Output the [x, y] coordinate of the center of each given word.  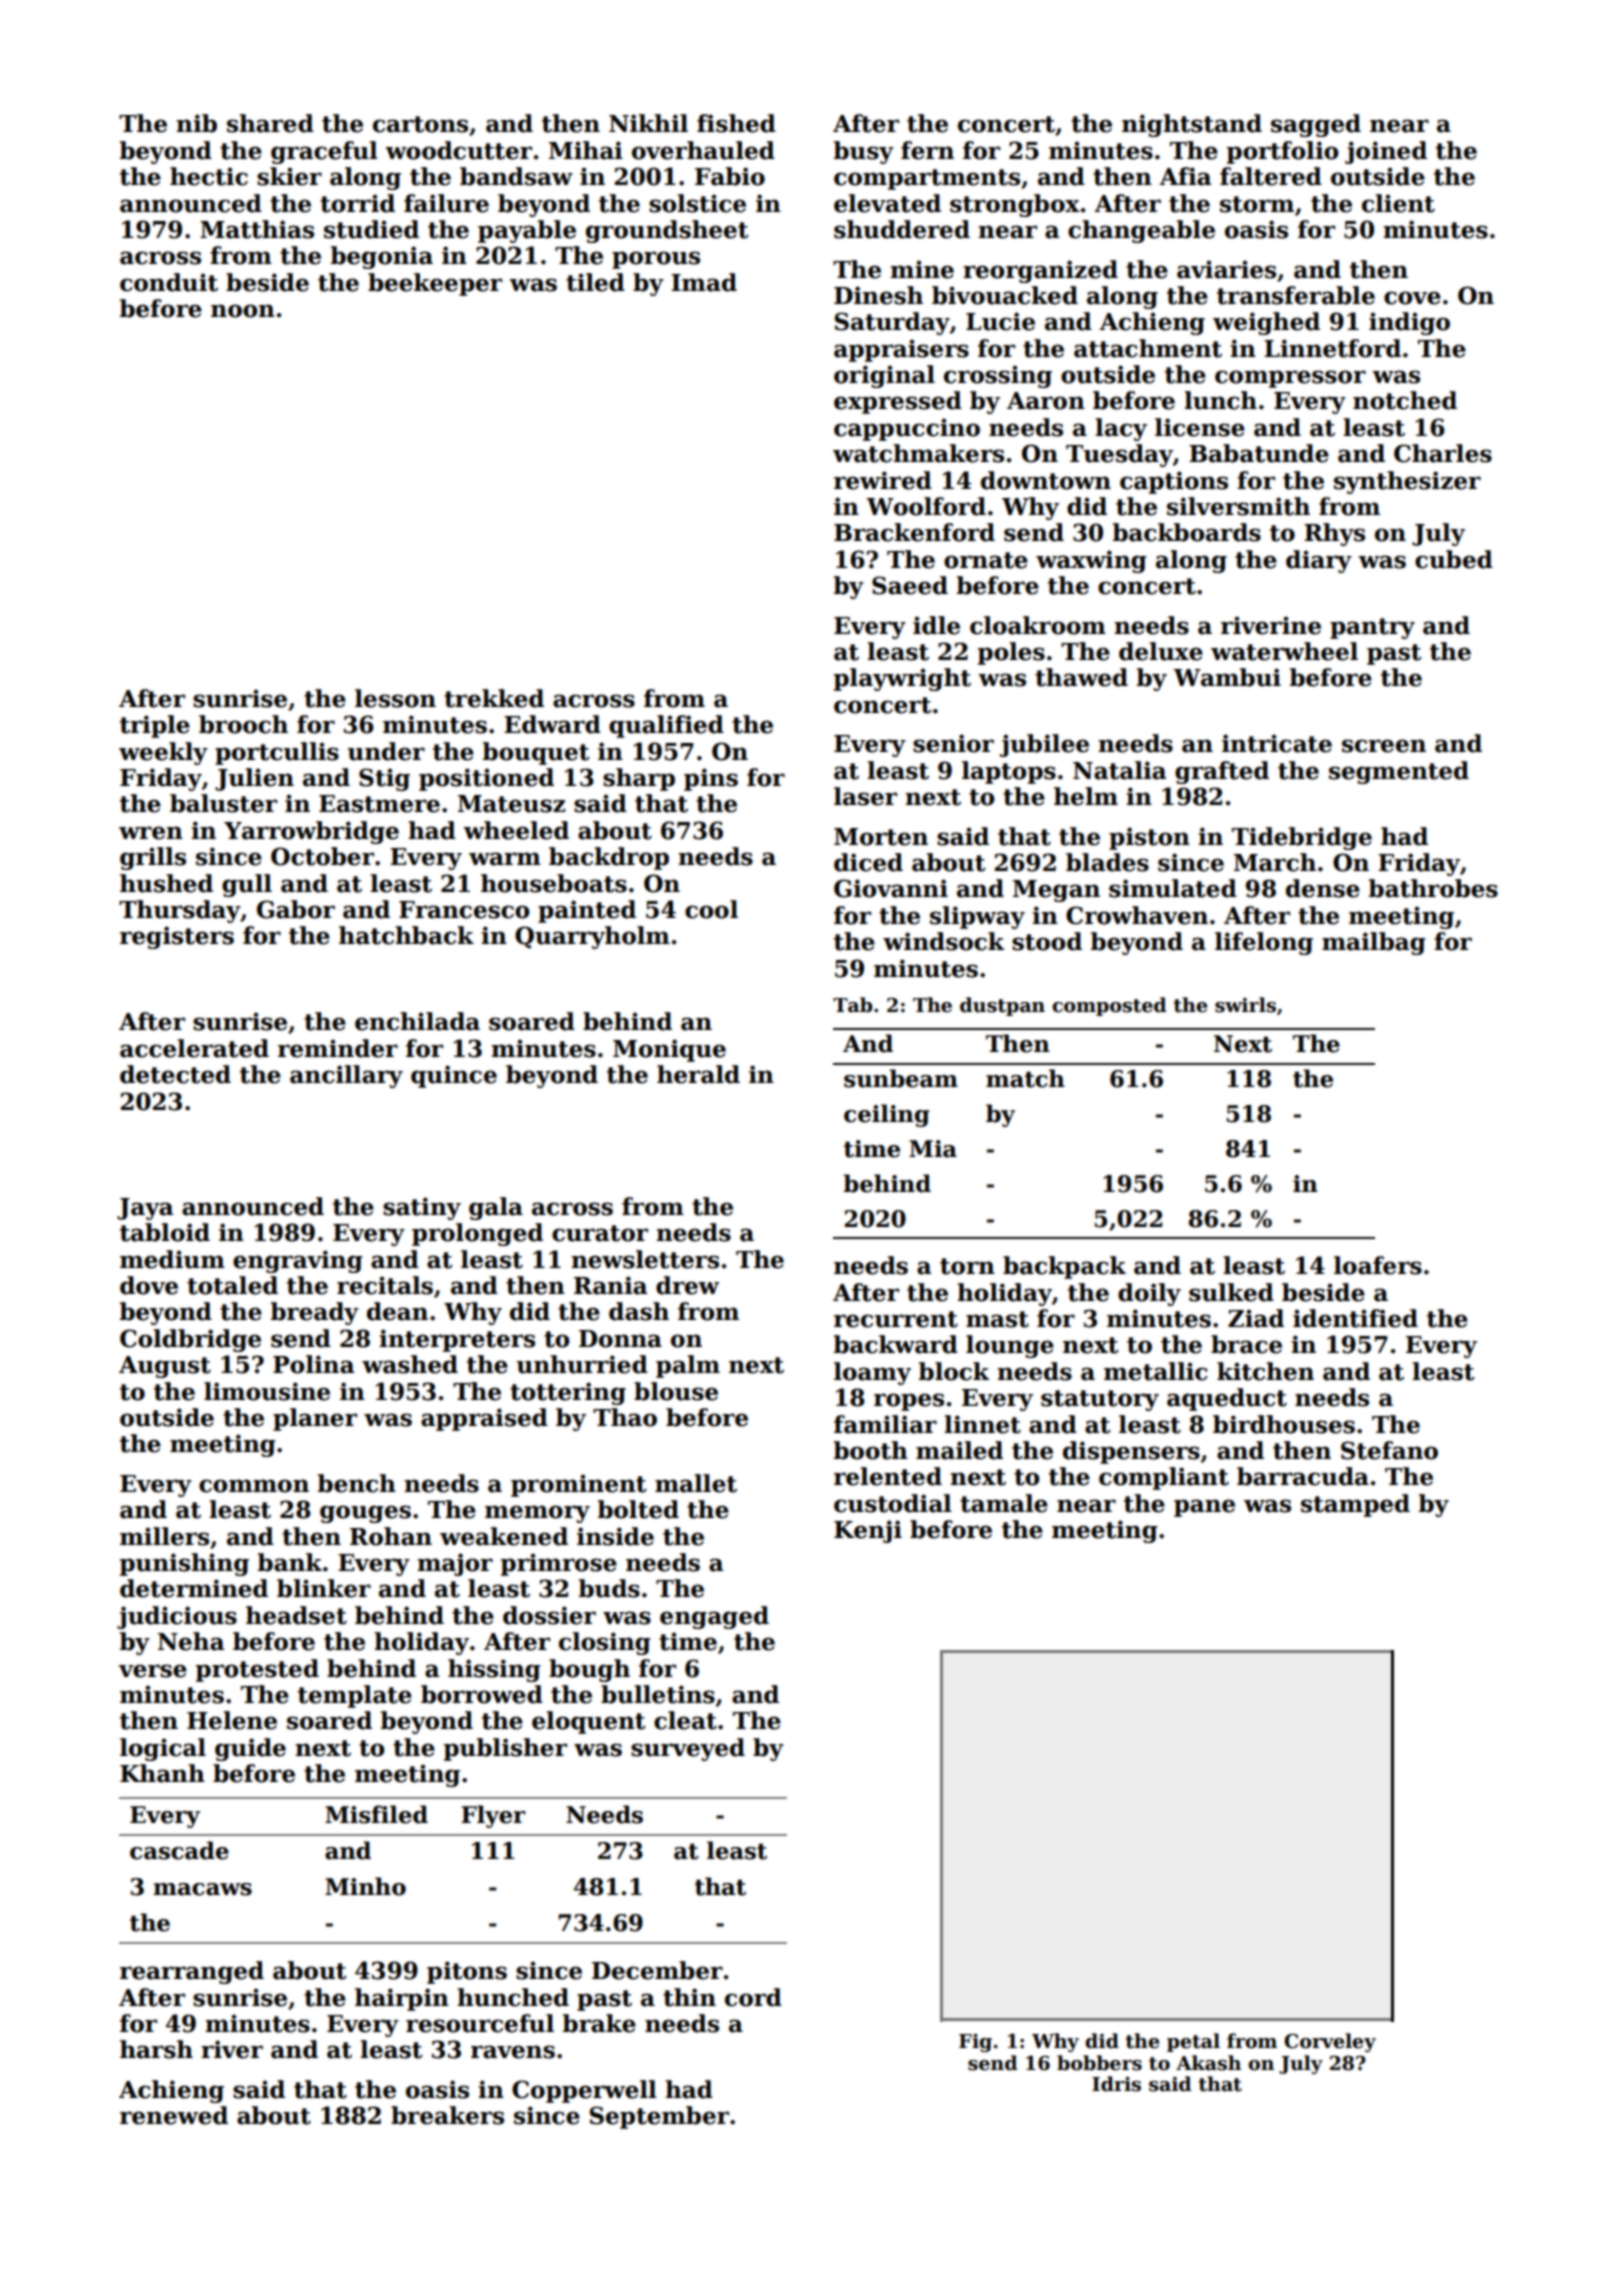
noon [243, 311]
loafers [1378, 1265]
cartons [420, 124]
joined [1386, 152]
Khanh [162, 1773]
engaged [714, 1617]
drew [687, 1285]
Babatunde [1259, 453]
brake [599, 2023]
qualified [666, 726]
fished [736, 123]
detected [175, 1074]
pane [1204, 1508]
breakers [447, 2115]
